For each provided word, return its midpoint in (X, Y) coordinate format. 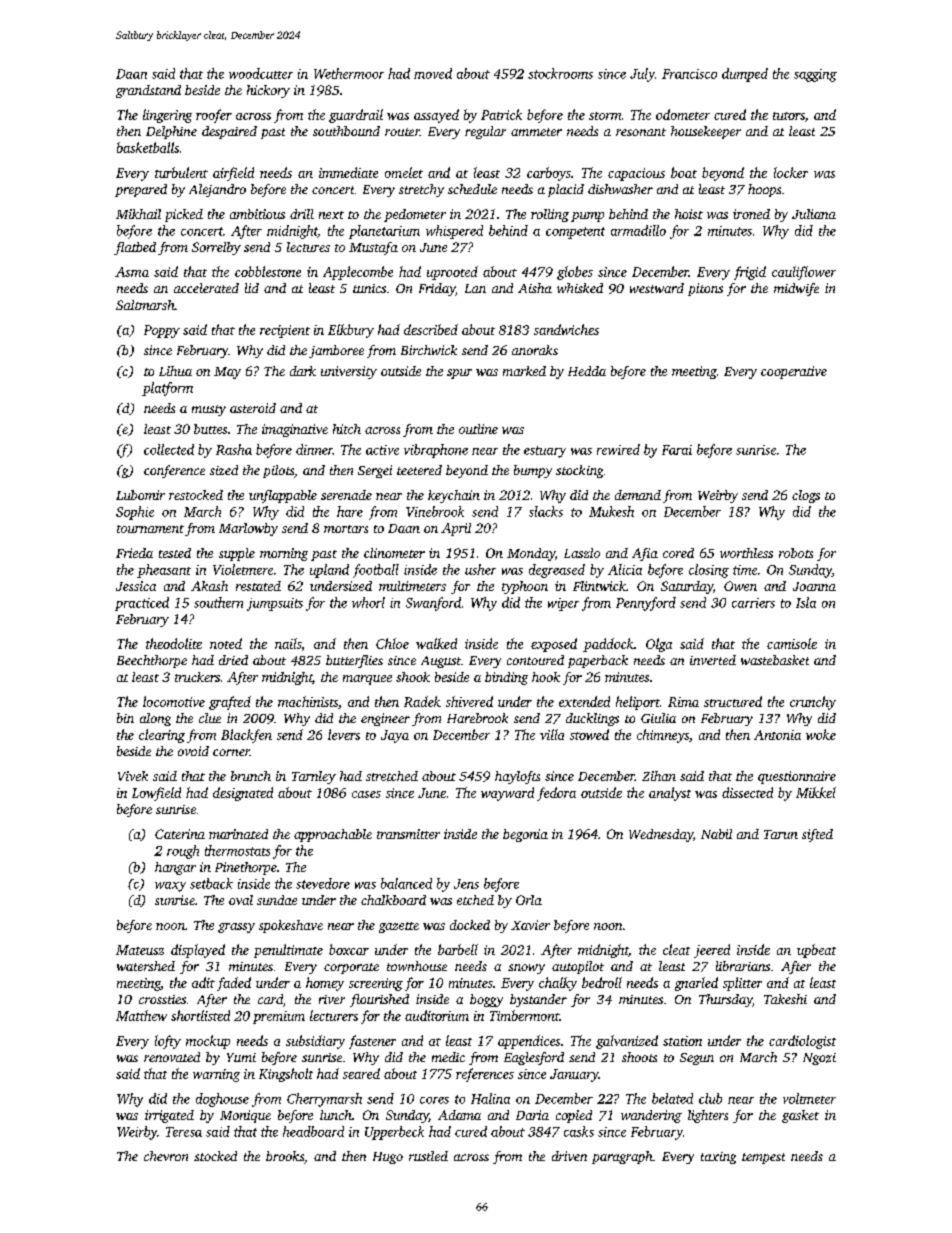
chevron (166, 1156)
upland (329, 571)
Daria (532, 1115)
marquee (367, 680)
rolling (550, 215)
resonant (641, 132)
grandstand (148, 91)
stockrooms (560, 73)
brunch (251, 776)
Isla (806, 602)
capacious (636, 174)
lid (252, 288)
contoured (535, 660)
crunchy (813, 703)
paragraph (622, 1157)
